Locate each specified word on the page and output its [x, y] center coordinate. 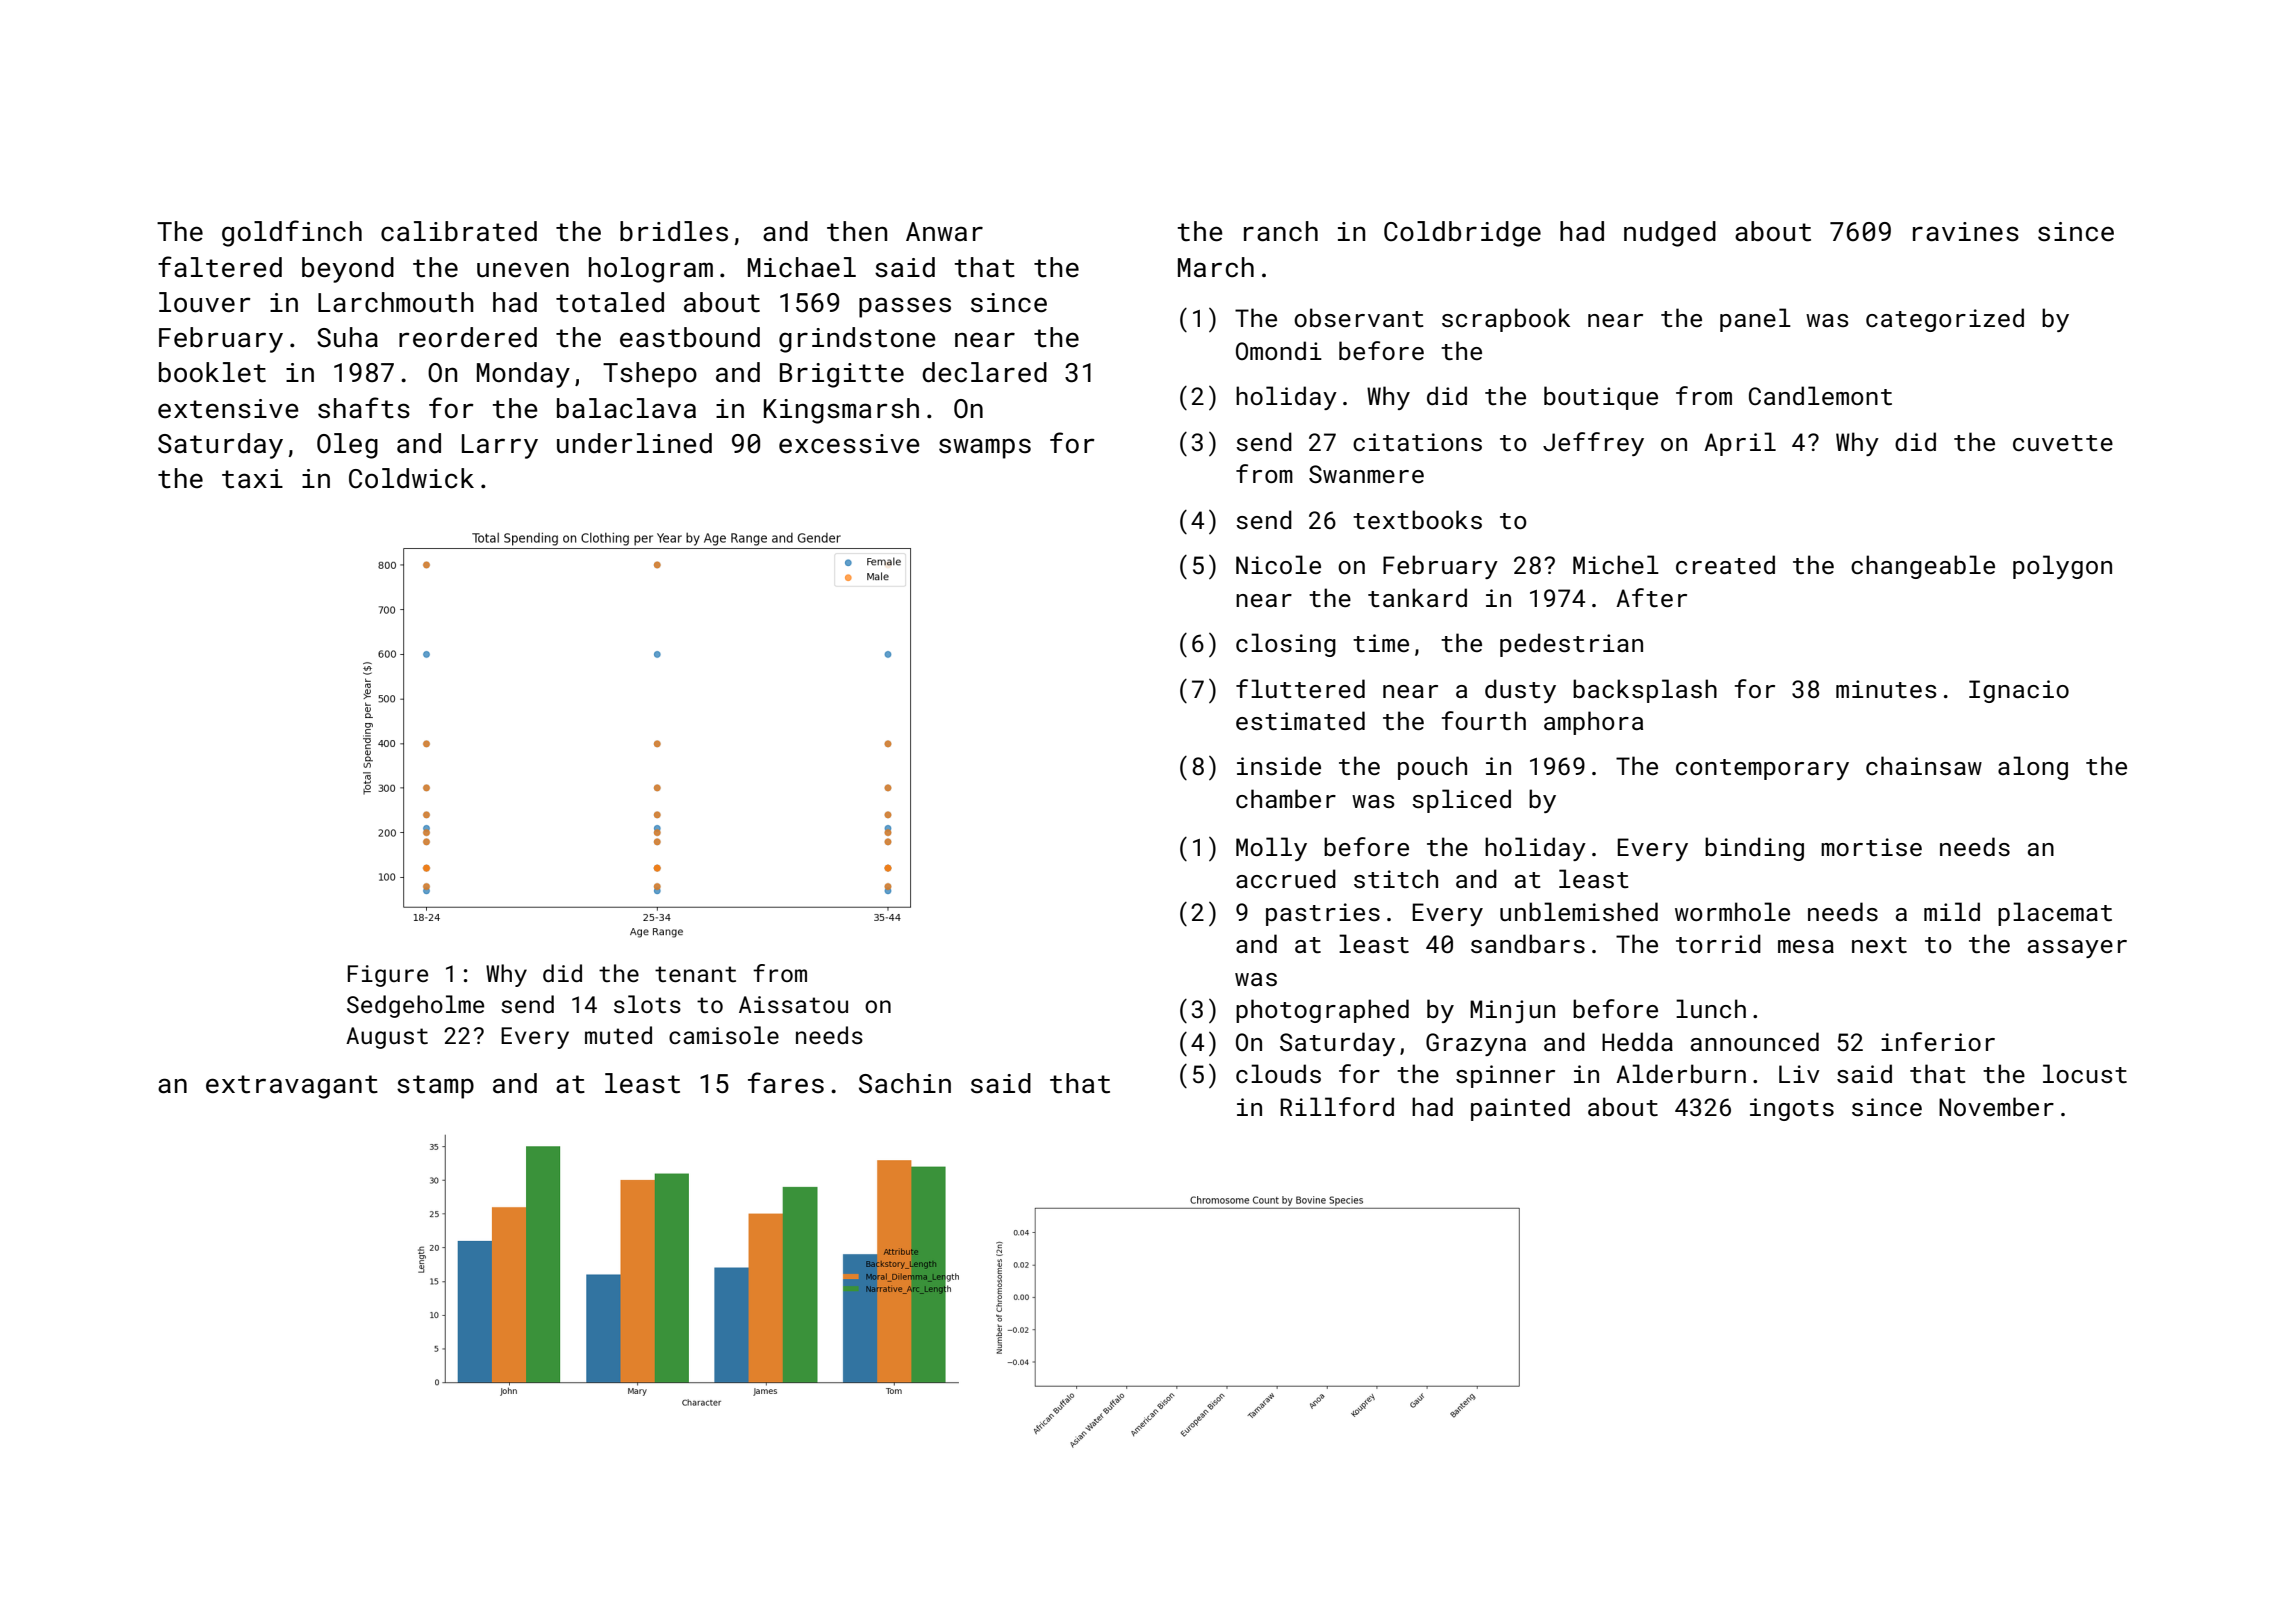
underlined [634, 443]
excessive [849, 444]
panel [1755, 320]
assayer [2077, 949]
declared [984, 372]
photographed [1322, 1011]
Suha [347, 337]
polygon [2062, 567]
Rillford [1337, 1106]
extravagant [292, 1087]
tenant [695, 974]
